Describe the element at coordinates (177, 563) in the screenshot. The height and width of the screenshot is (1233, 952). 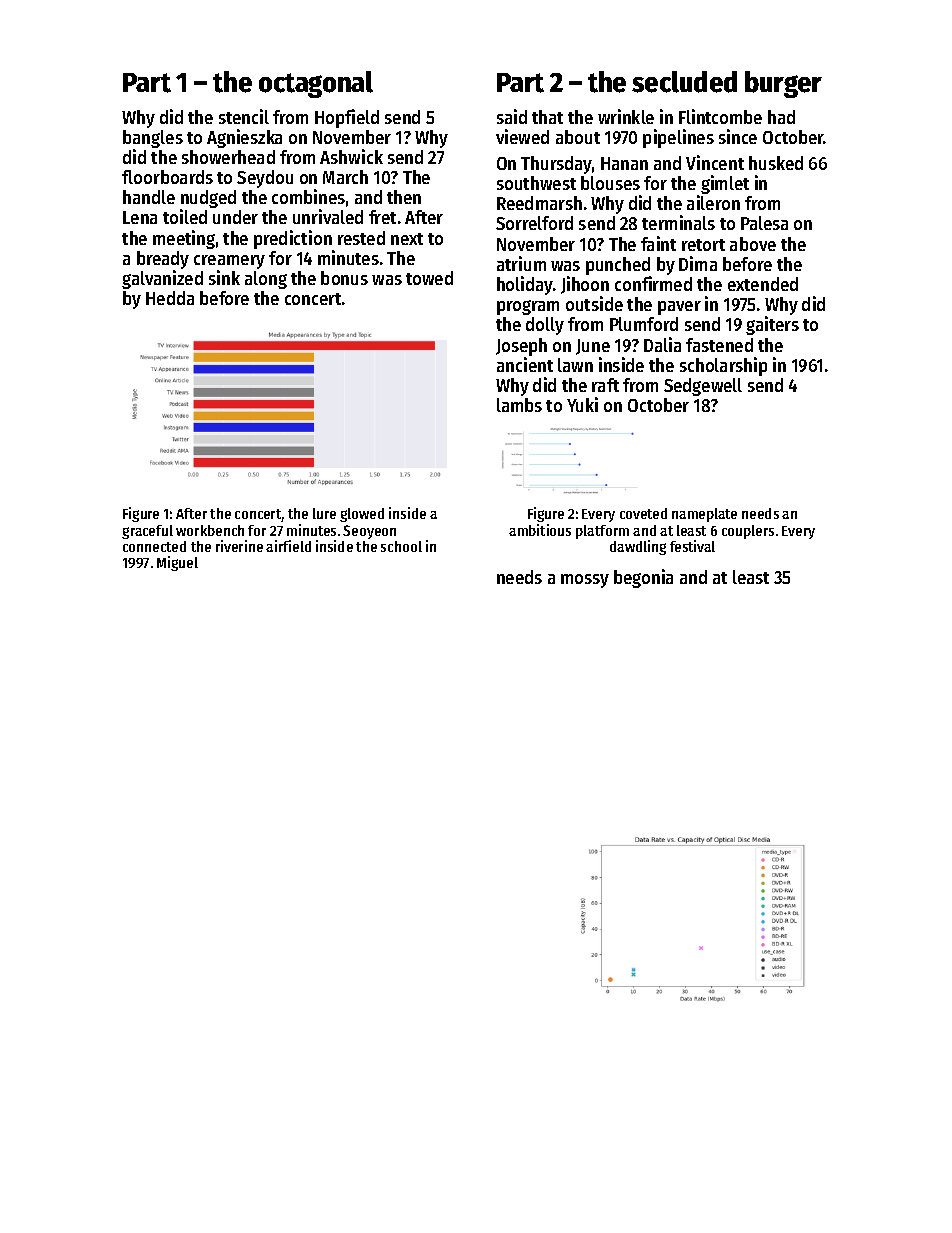
I see `Miguel` at that location.
